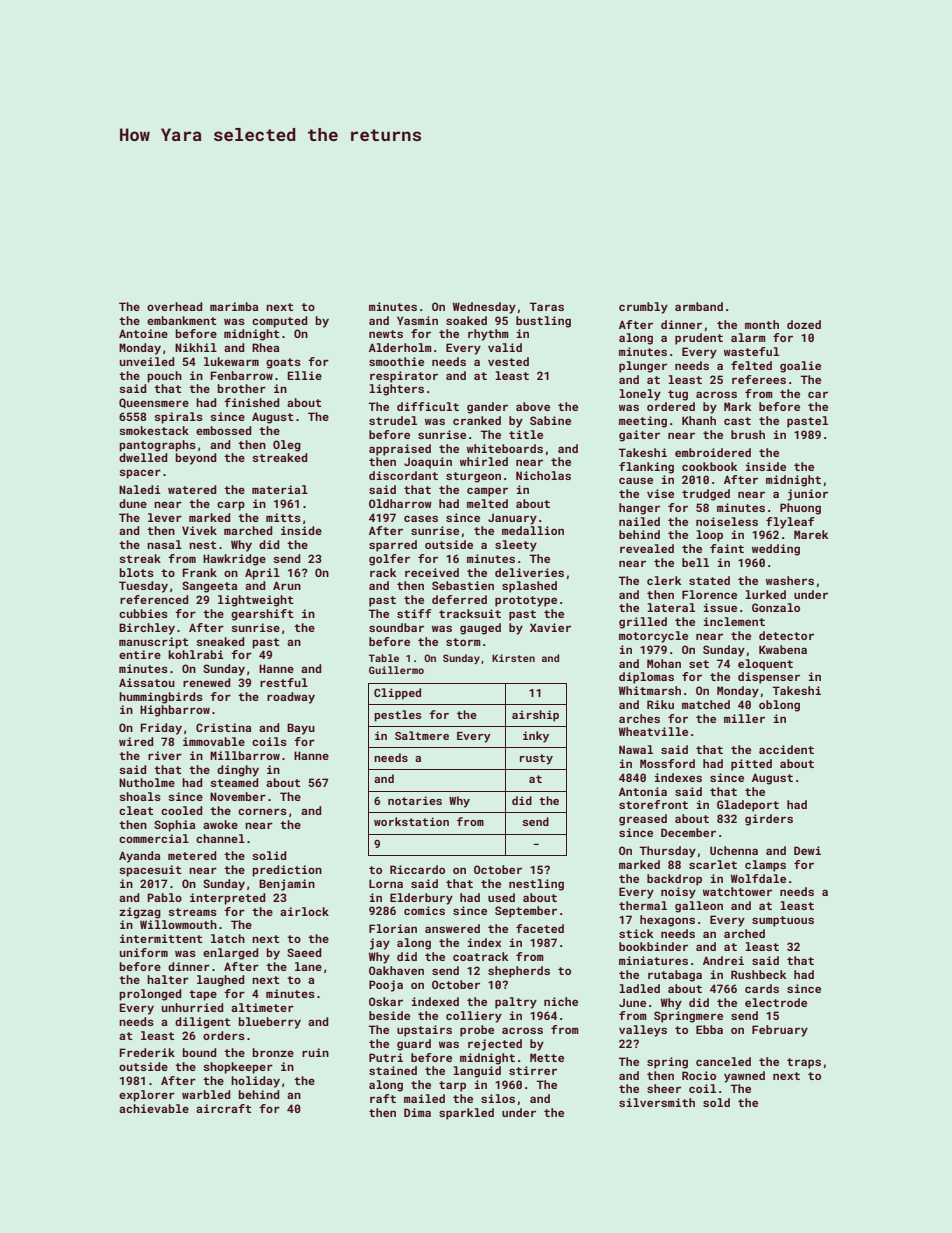 This image has height=1233, width=952. Describe the element at coordinates (780, 1031) in the image. I see `February` at that location.
